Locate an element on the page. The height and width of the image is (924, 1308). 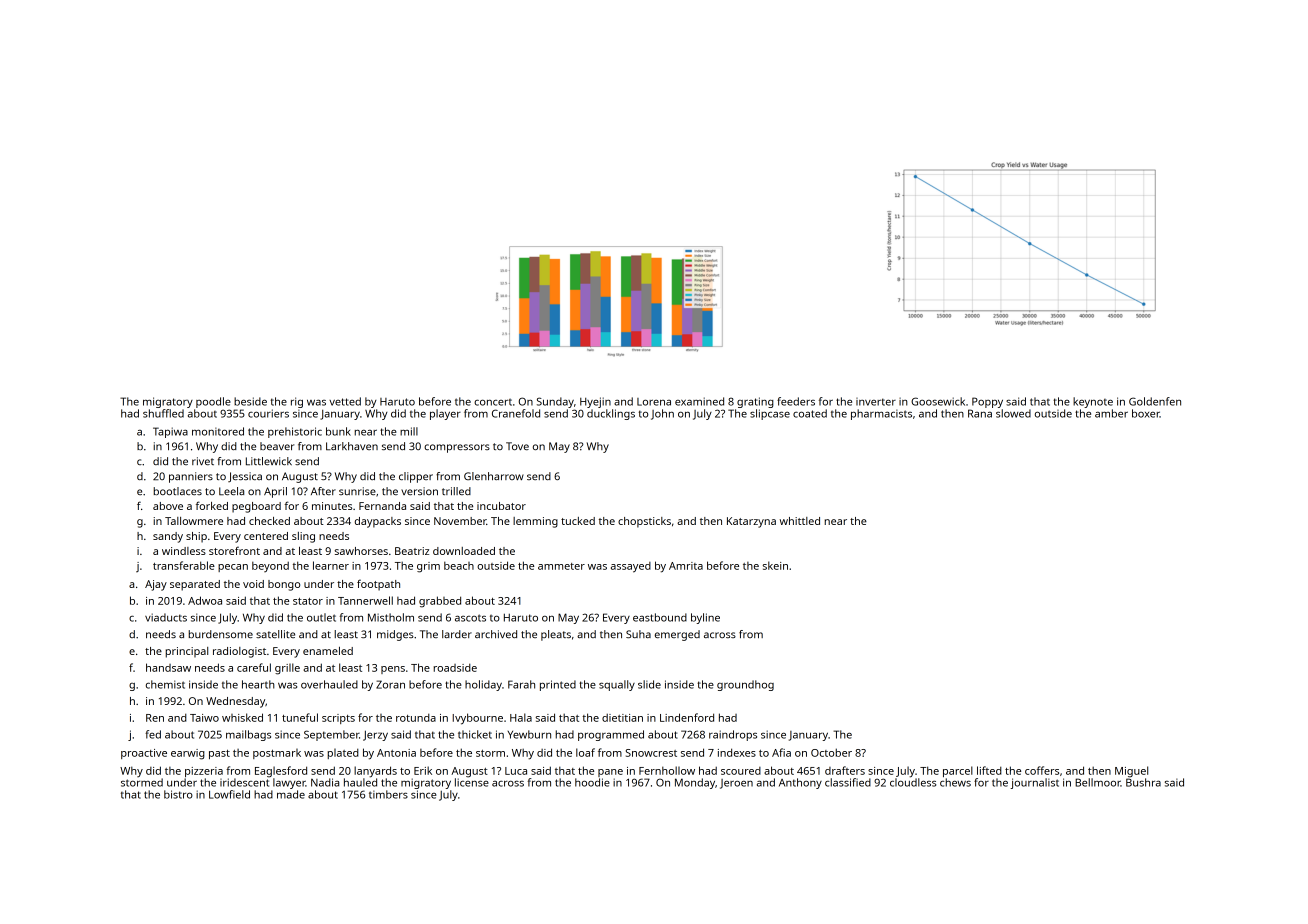
Anthony is located at coordinates (800, 783).
